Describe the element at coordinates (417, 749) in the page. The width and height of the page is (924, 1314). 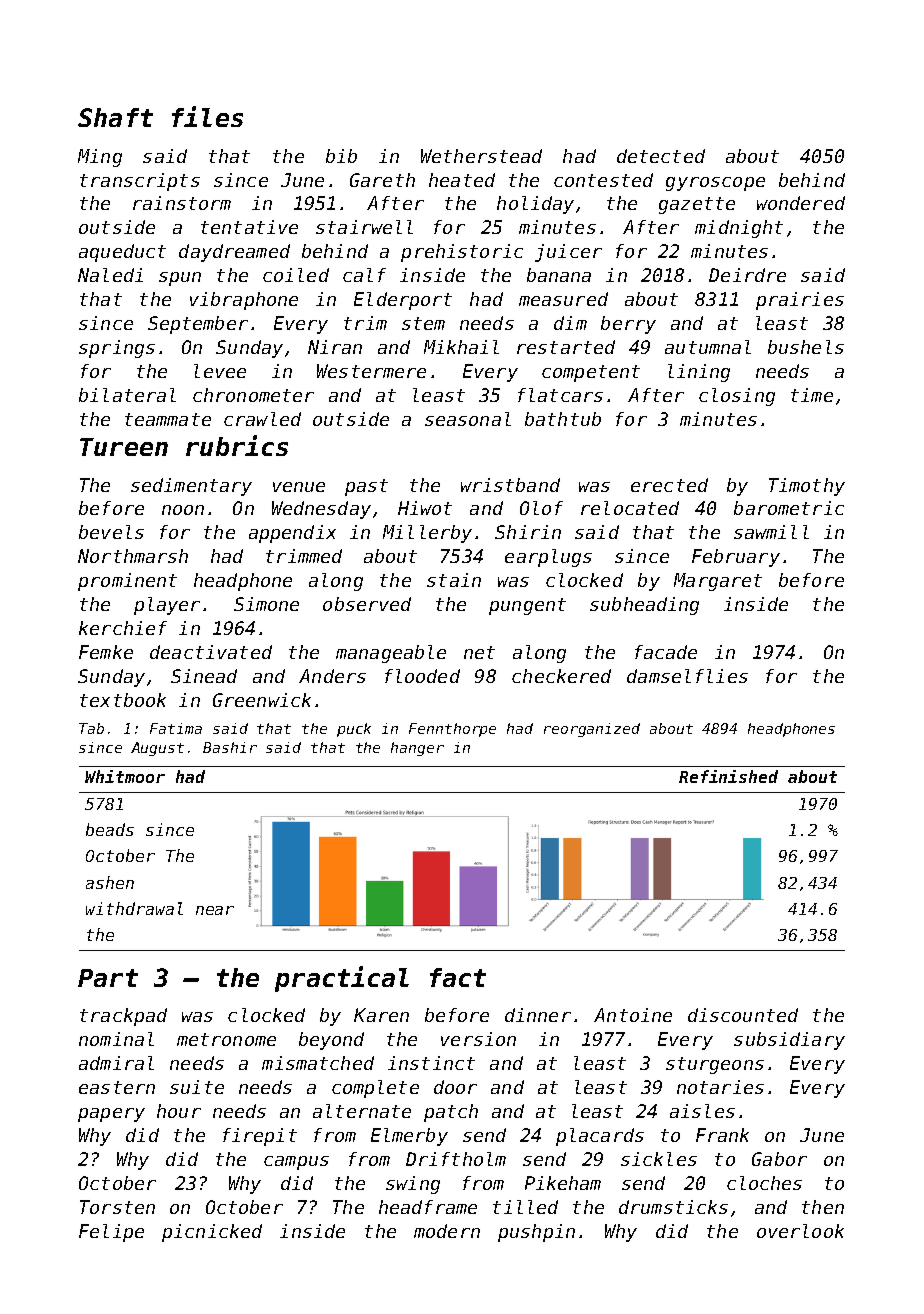
I see `hanger` at that location.
